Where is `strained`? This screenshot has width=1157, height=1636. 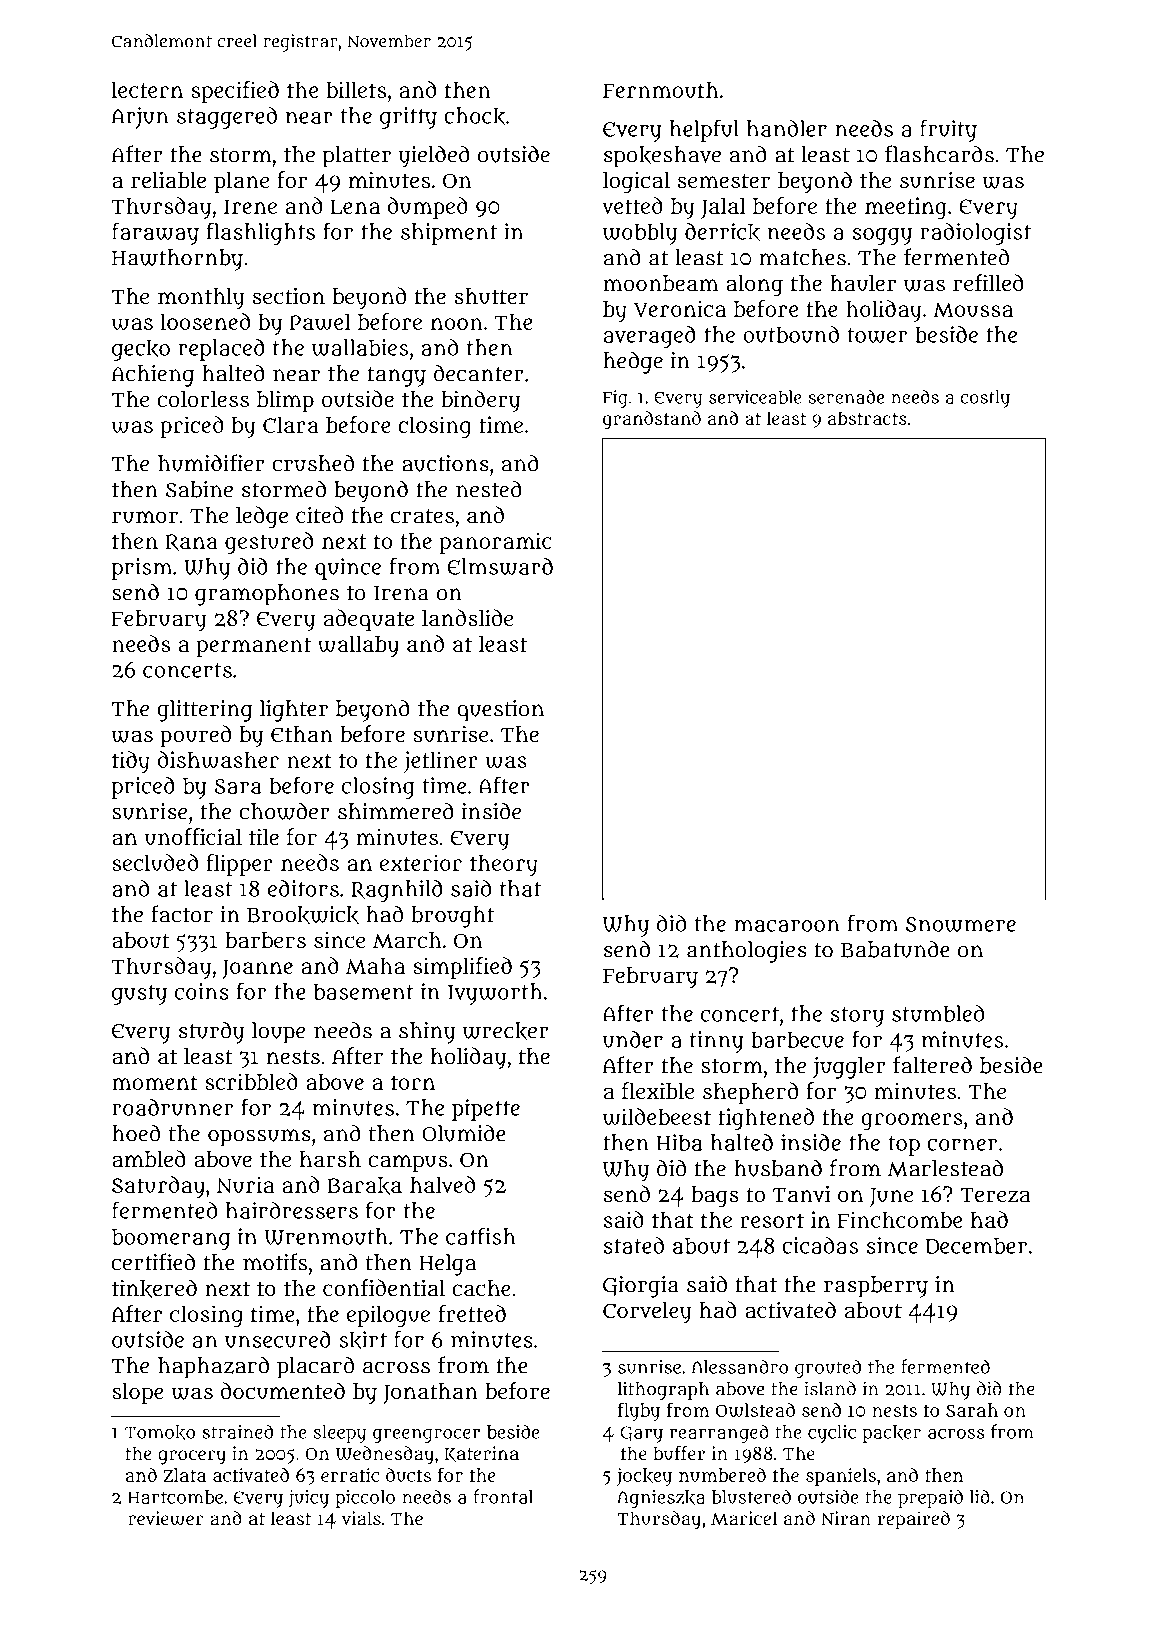
strained is located at coordinates (237, 1431).
